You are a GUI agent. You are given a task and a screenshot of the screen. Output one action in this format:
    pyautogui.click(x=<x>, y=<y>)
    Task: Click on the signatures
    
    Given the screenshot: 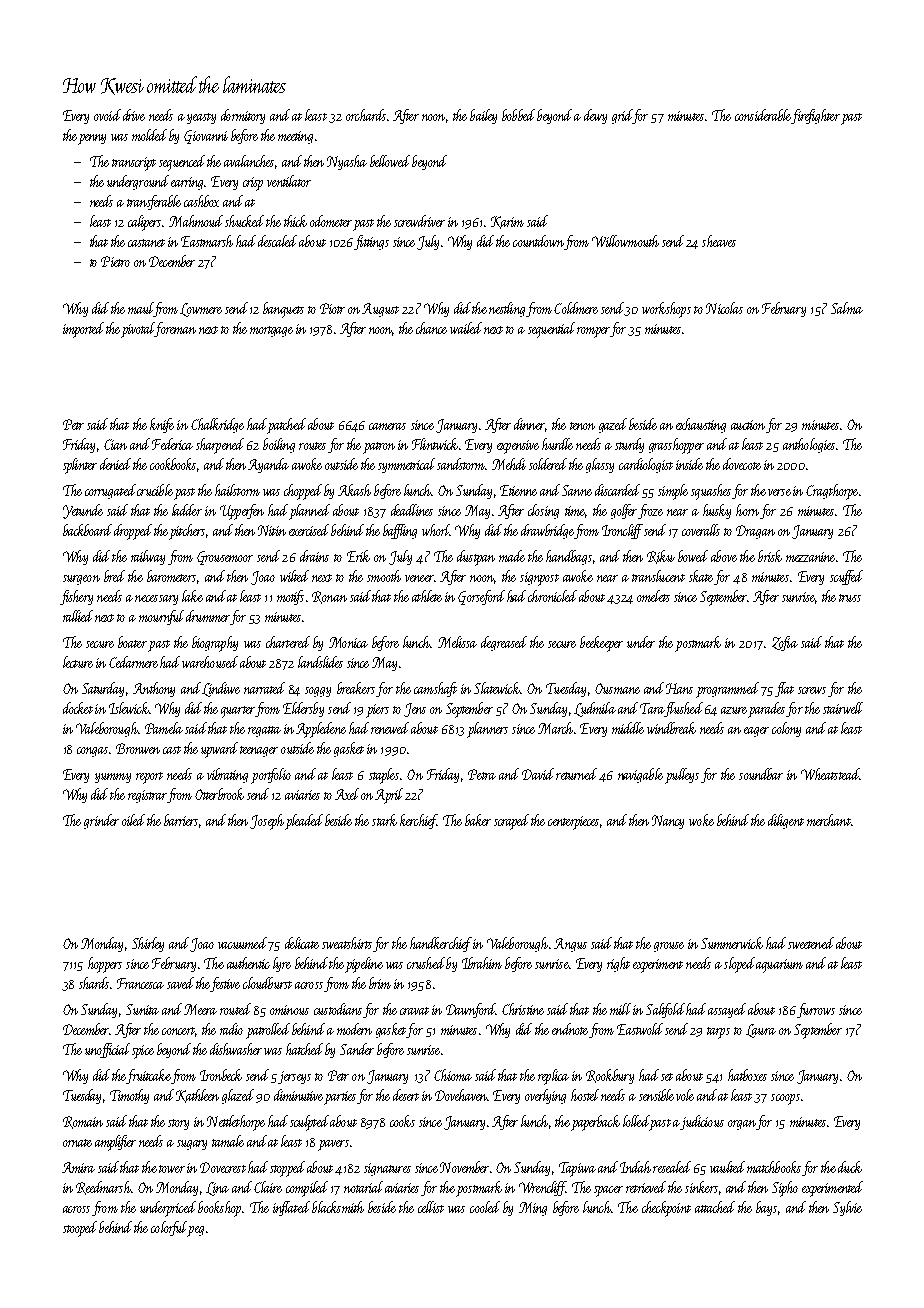 What is the action you would take?
    pyautogui.click(x=387, y=1169)
